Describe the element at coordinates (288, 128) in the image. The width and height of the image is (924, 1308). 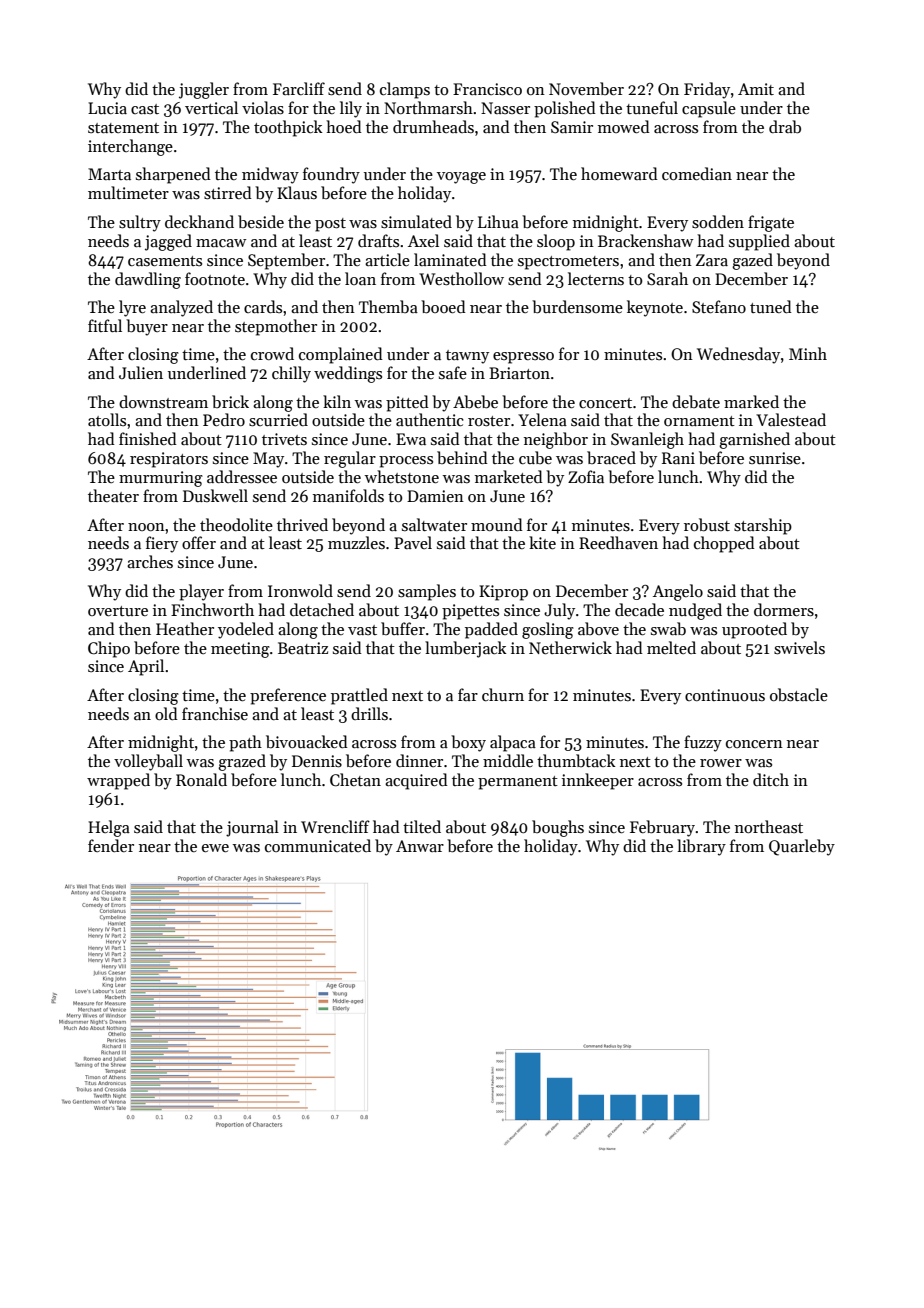
I see `toothpick` at that location.
